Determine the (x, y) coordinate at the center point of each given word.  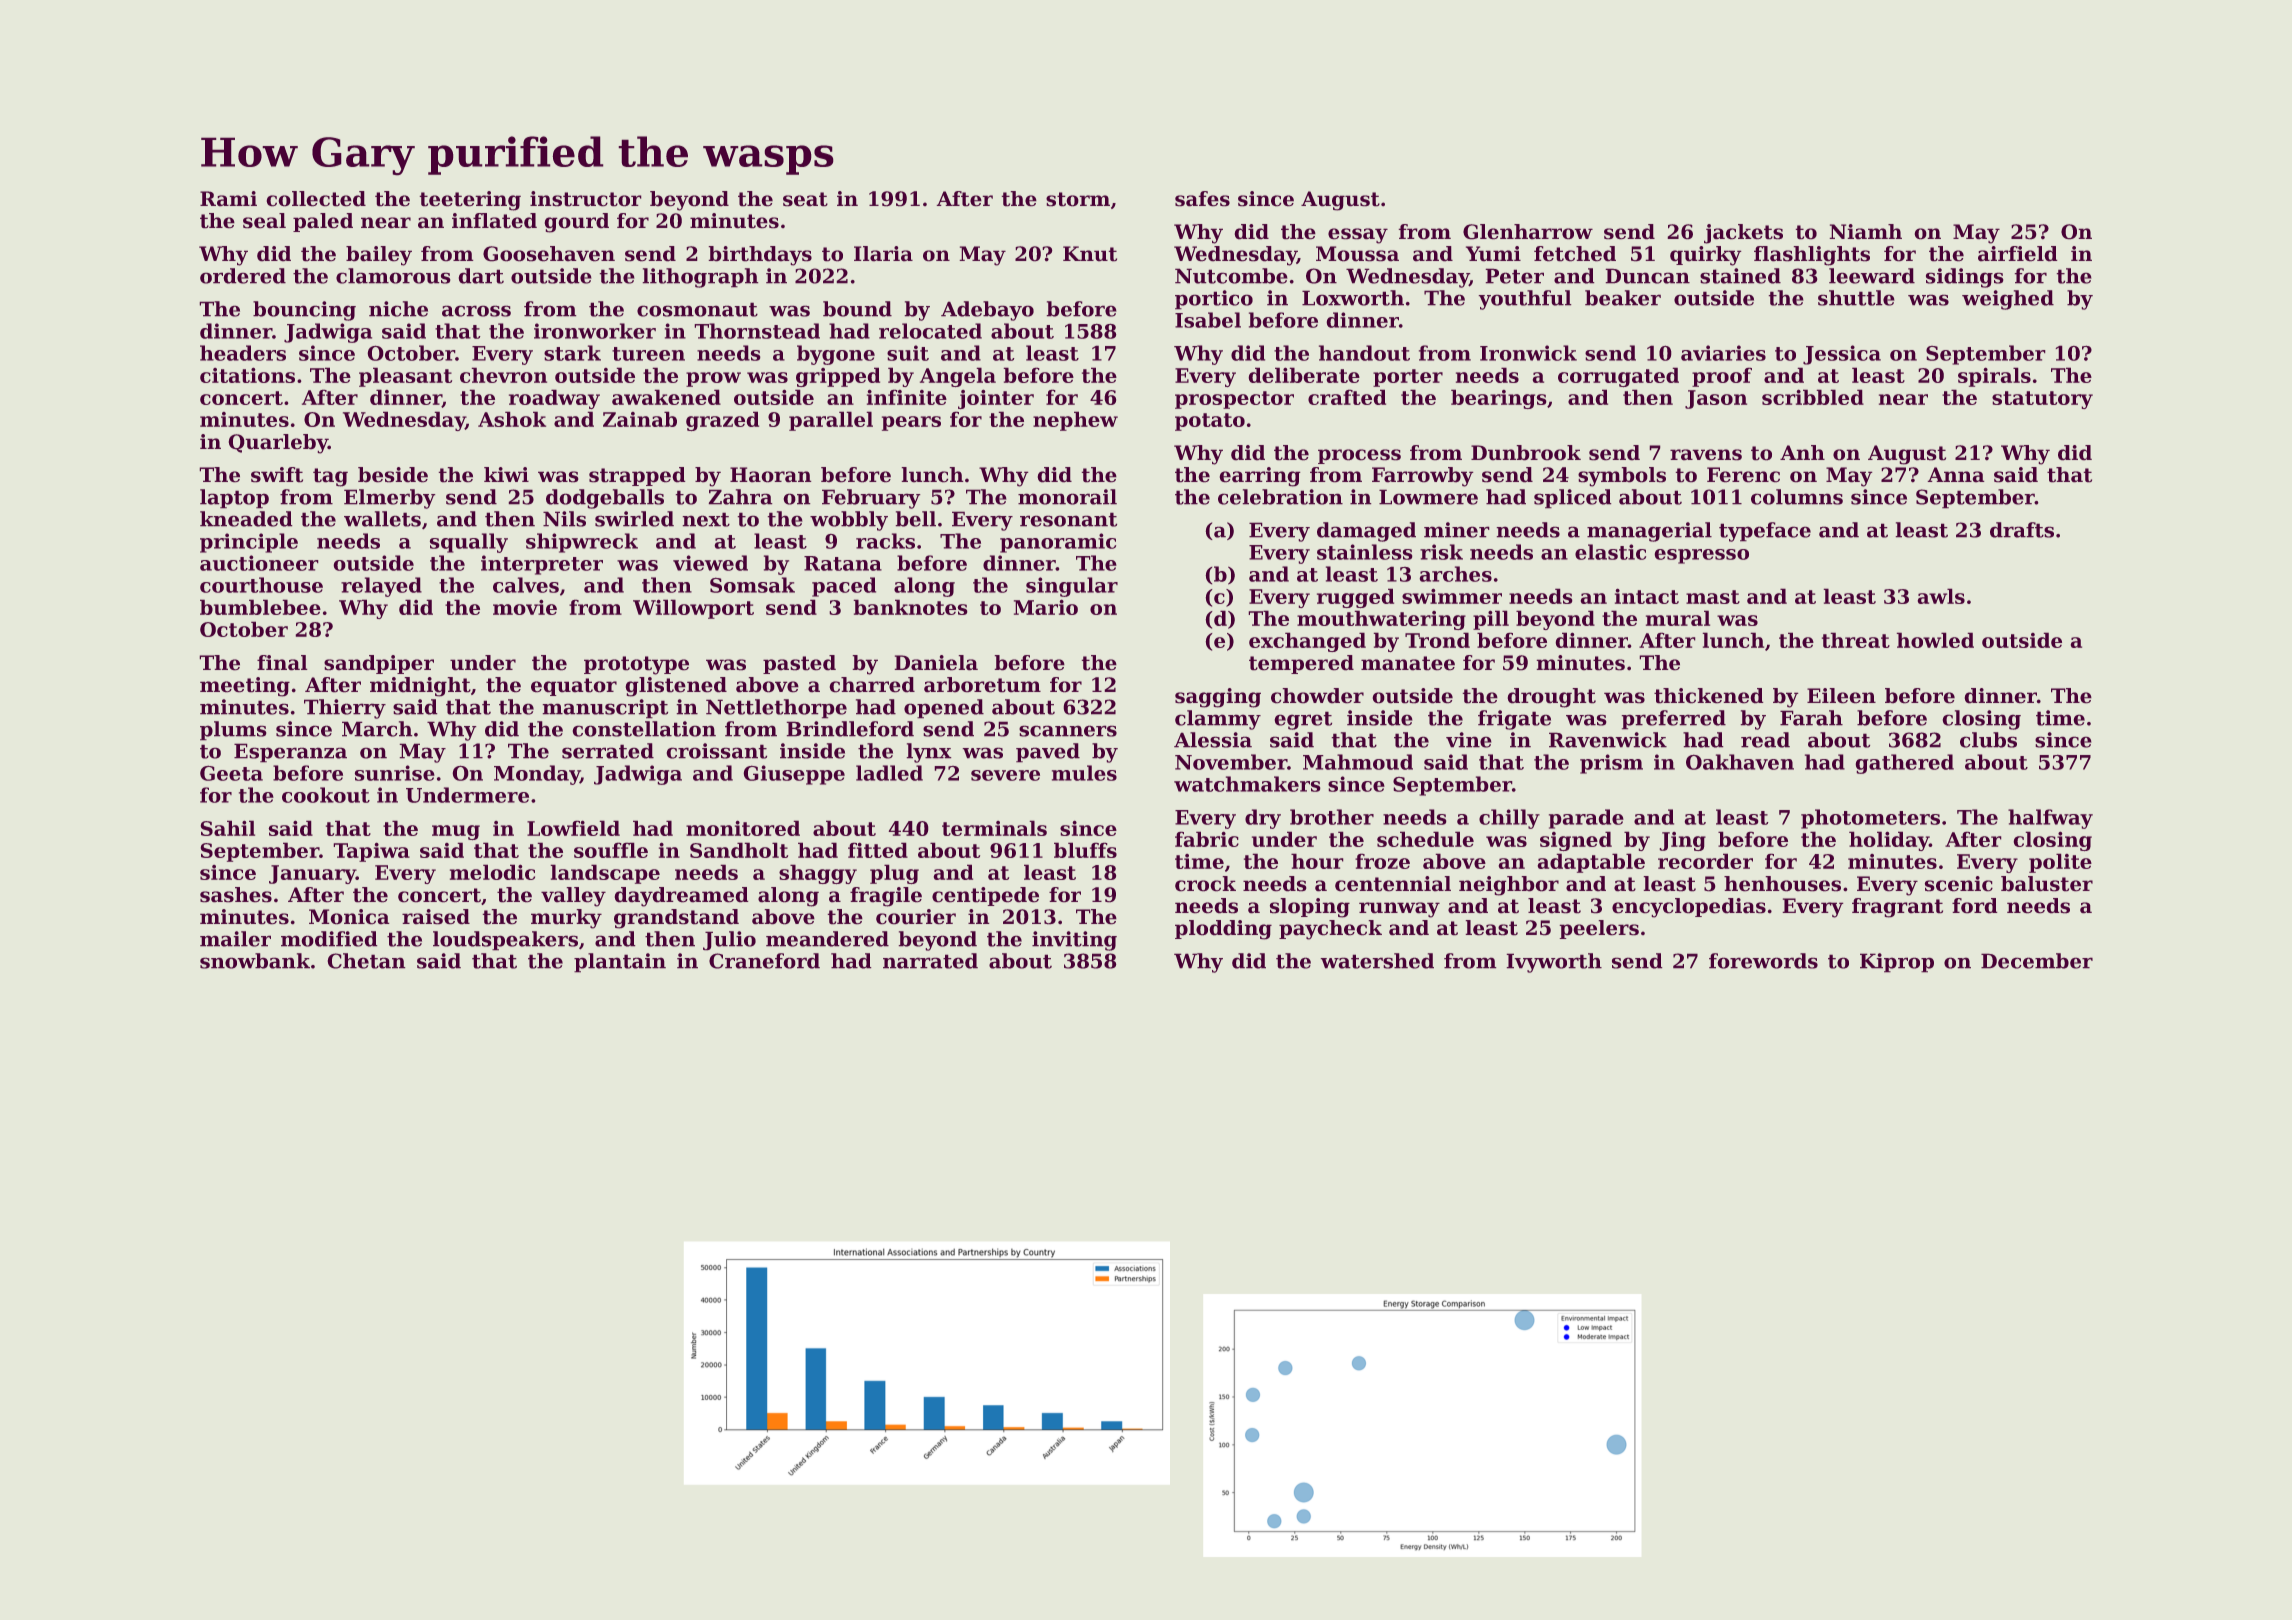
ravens (1706, 455)
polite (2060, 863)
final (282, 663)
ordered (243, 276)
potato (1210, 422)
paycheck (1330, 930)
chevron (503, 375)
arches (1455, 574)
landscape (605, 874)
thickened (1709, 696)
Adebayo (987, 311)
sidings (1965, 278)
